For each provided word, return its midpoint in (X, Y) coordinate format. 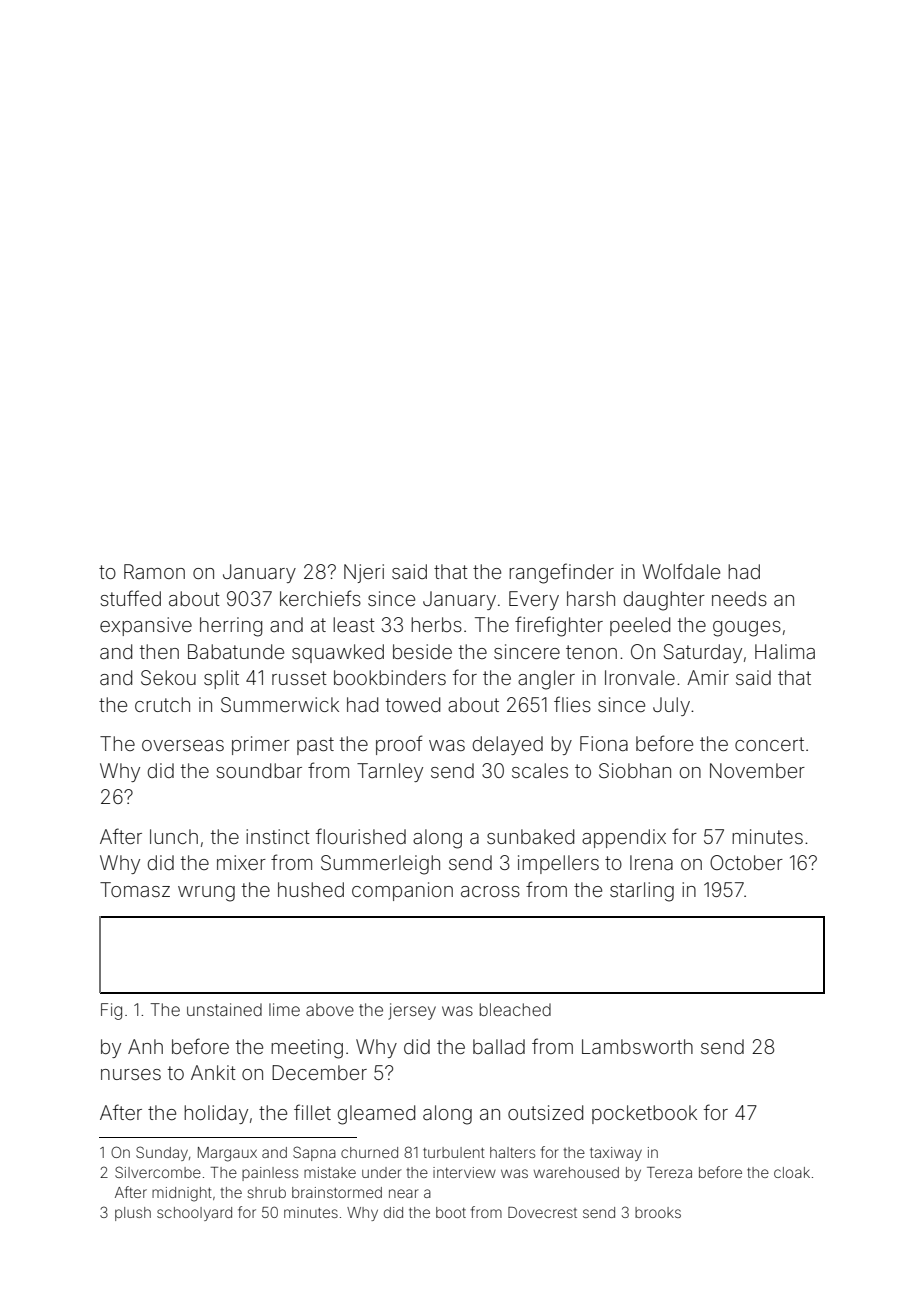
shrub (266, 1192)
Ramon (154, 571)
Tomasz (135, 889)
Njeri (364, 573)
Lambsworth (637, 1046)
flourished (361, 836)
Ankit (213, 1072)
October (746, 862)
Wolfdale (681, 571)
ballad (499, 1046)
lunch (174, 836)
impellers (558, 864)
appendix (624, 838)
